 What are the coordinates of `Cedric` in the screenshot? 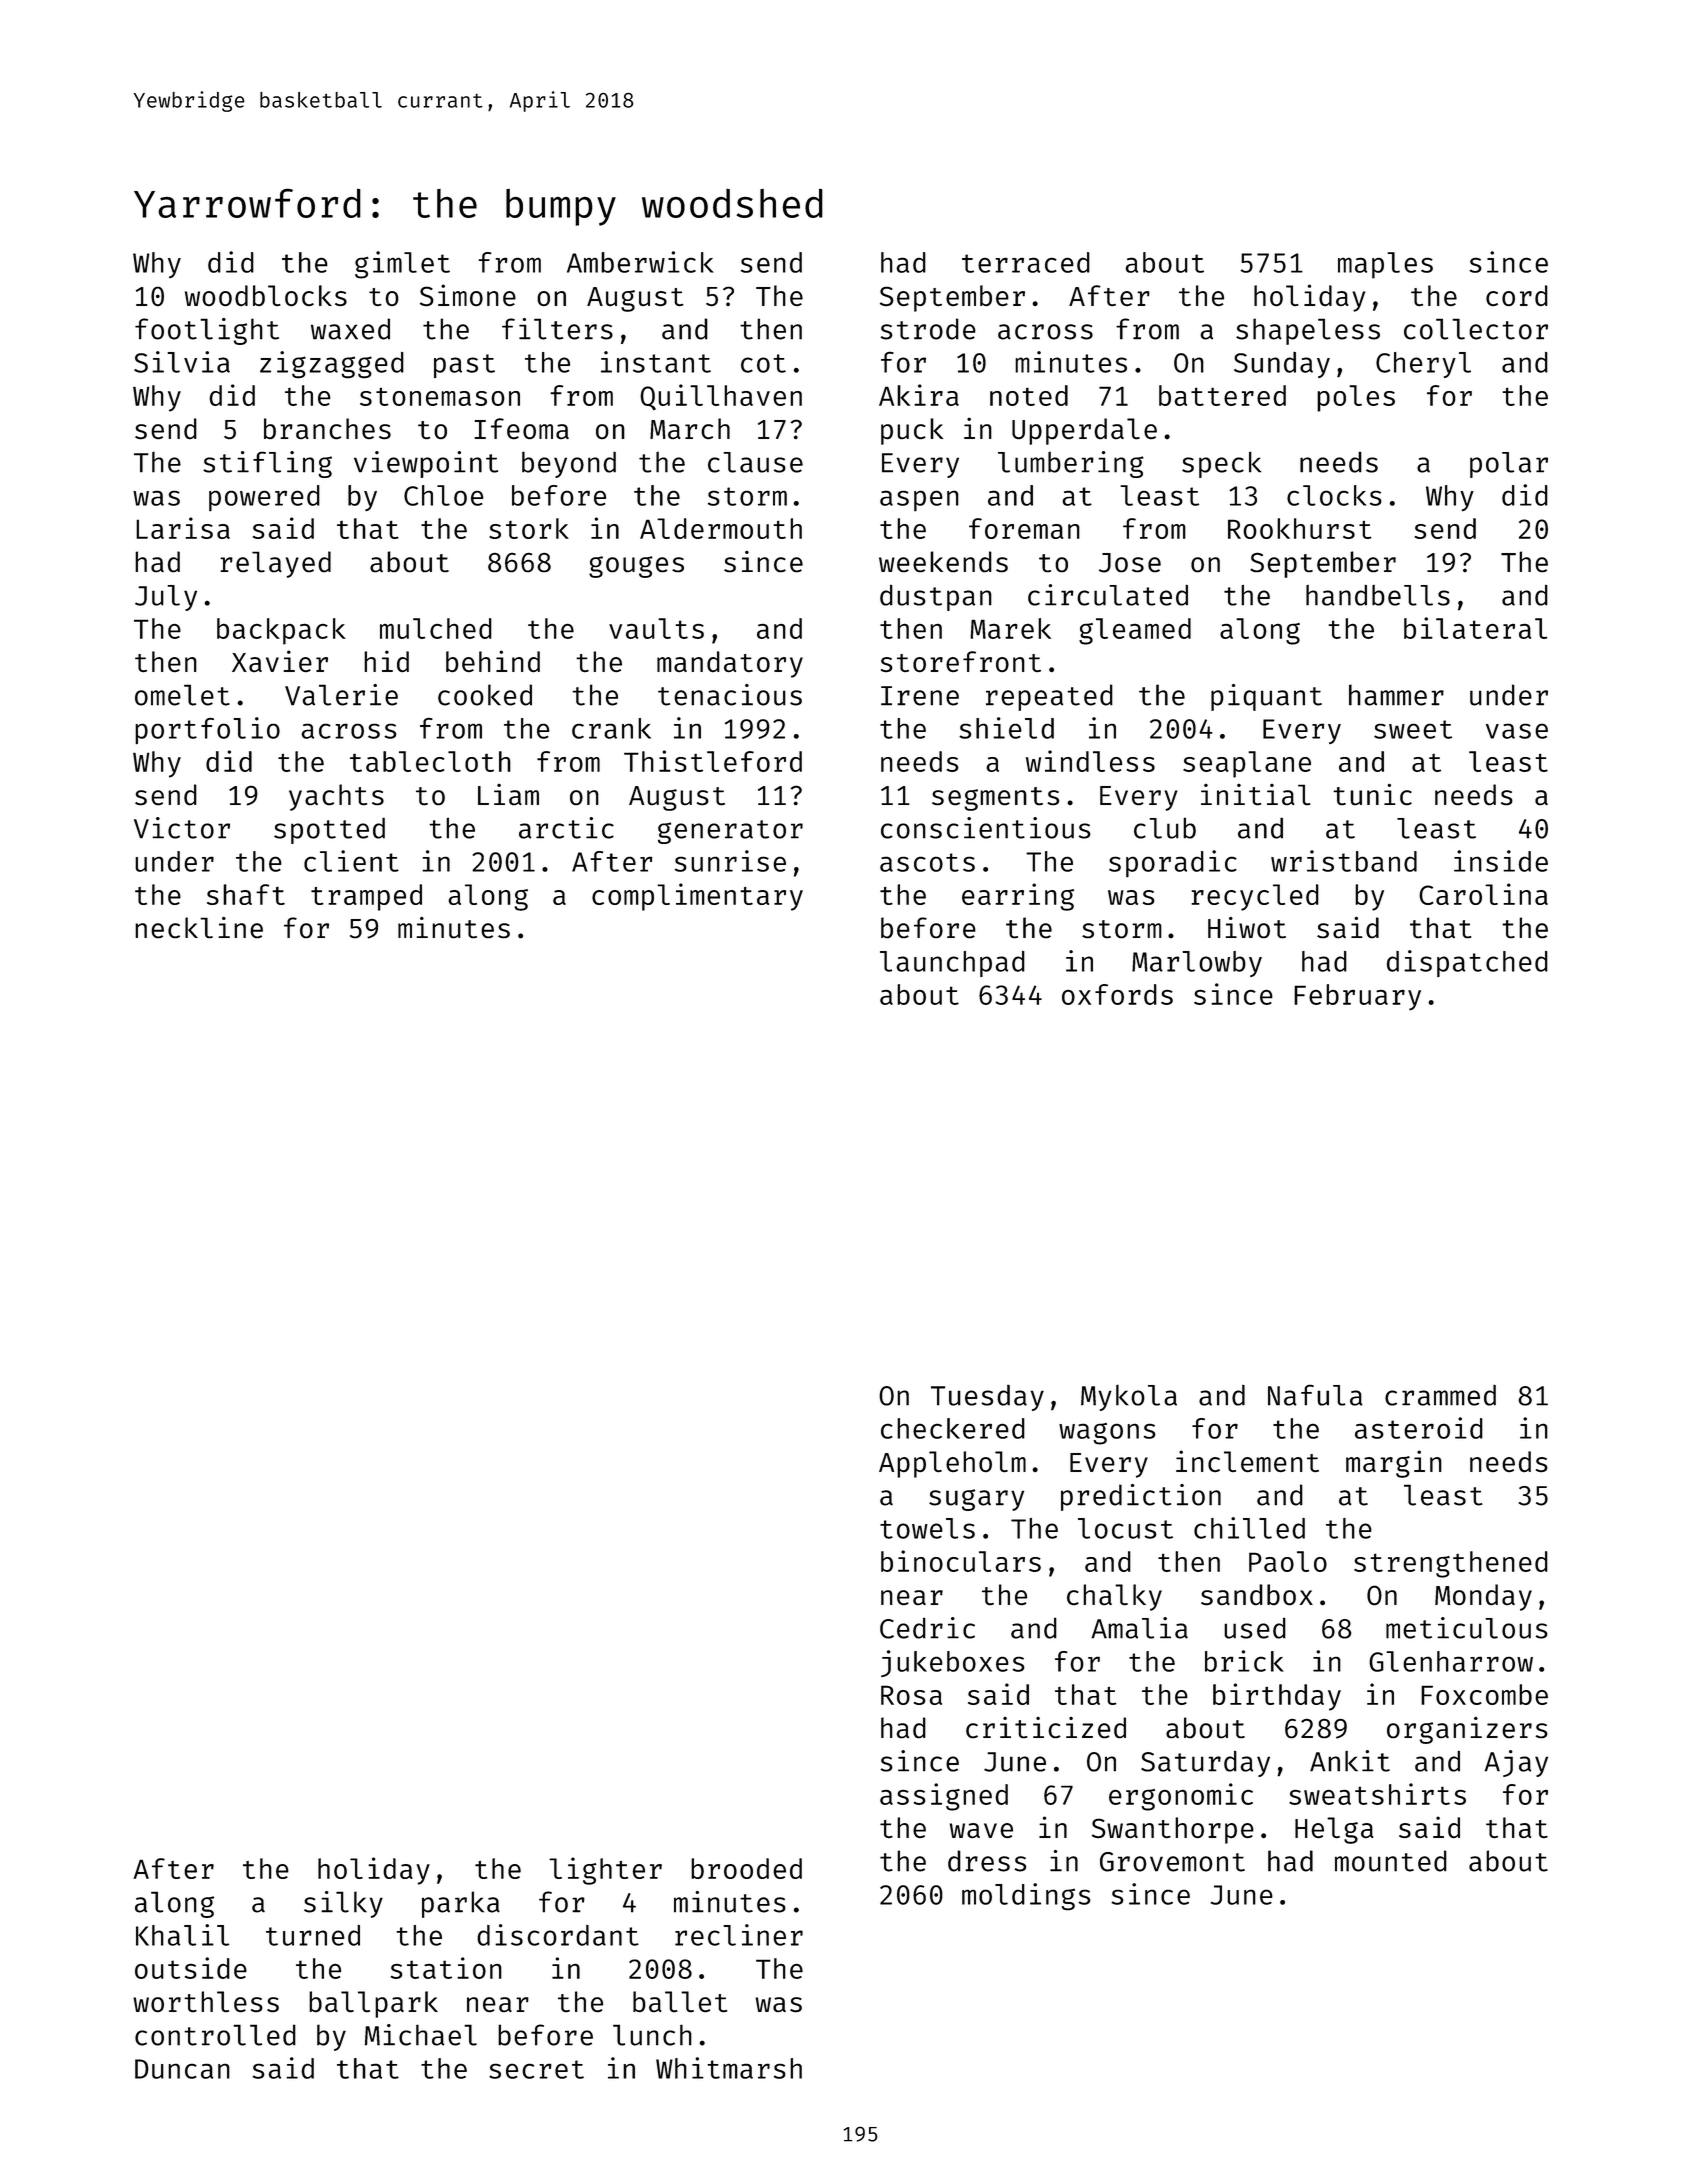 It's located at (927, 1628).
